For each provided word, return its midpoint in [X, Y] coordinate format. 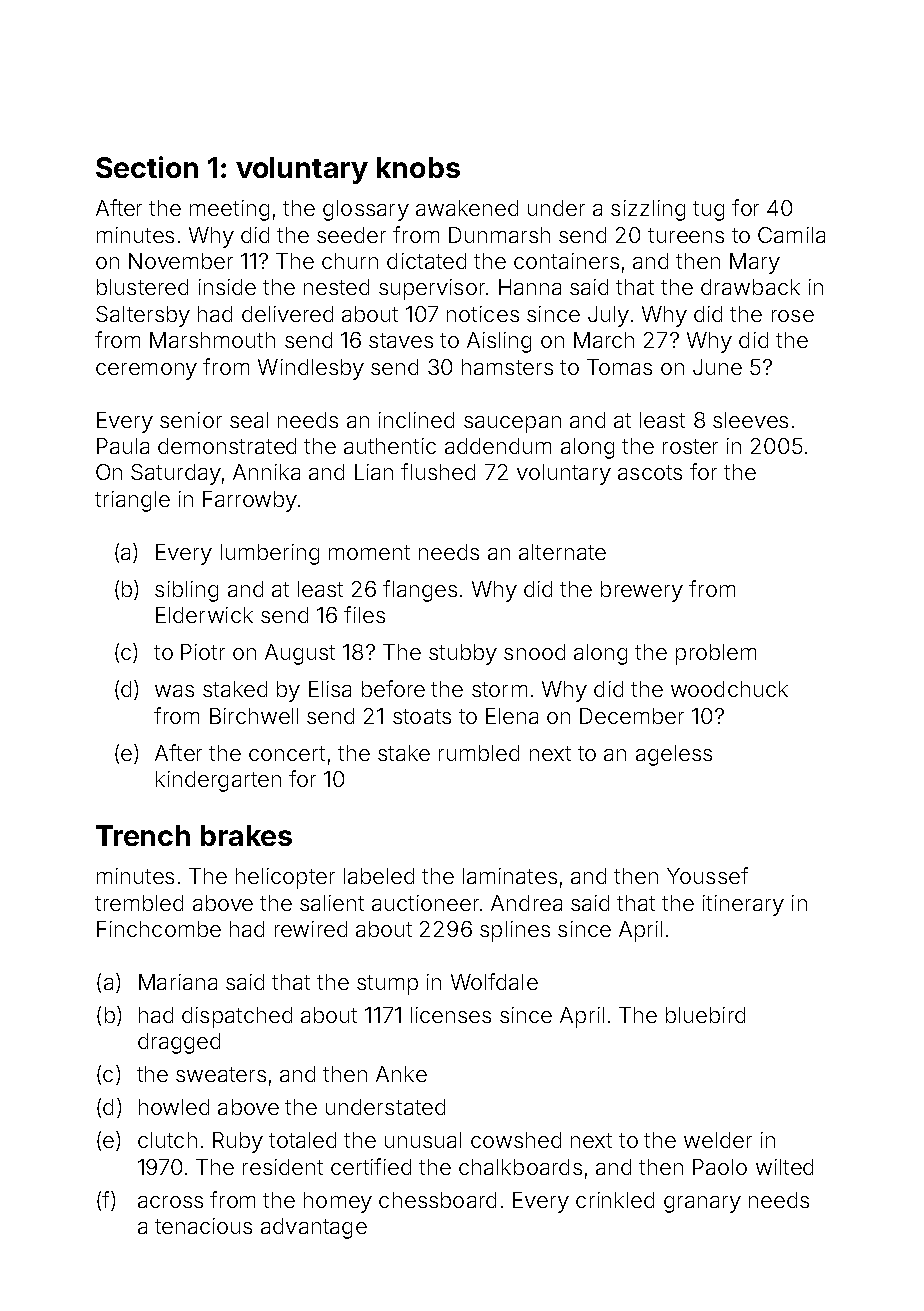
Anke [401, 1074]
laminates [510, 876]
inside [227, 287]
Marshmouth [212, 340]
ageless [674, 755]
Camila [791, 235]
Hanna [530, 287]
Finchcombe [159, 929]
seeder [351, 235]
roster [690, 446]
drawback [750, 287]
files [364, 614]
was [174, 691]
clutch [167, 1140]
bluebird [705, 1015]
